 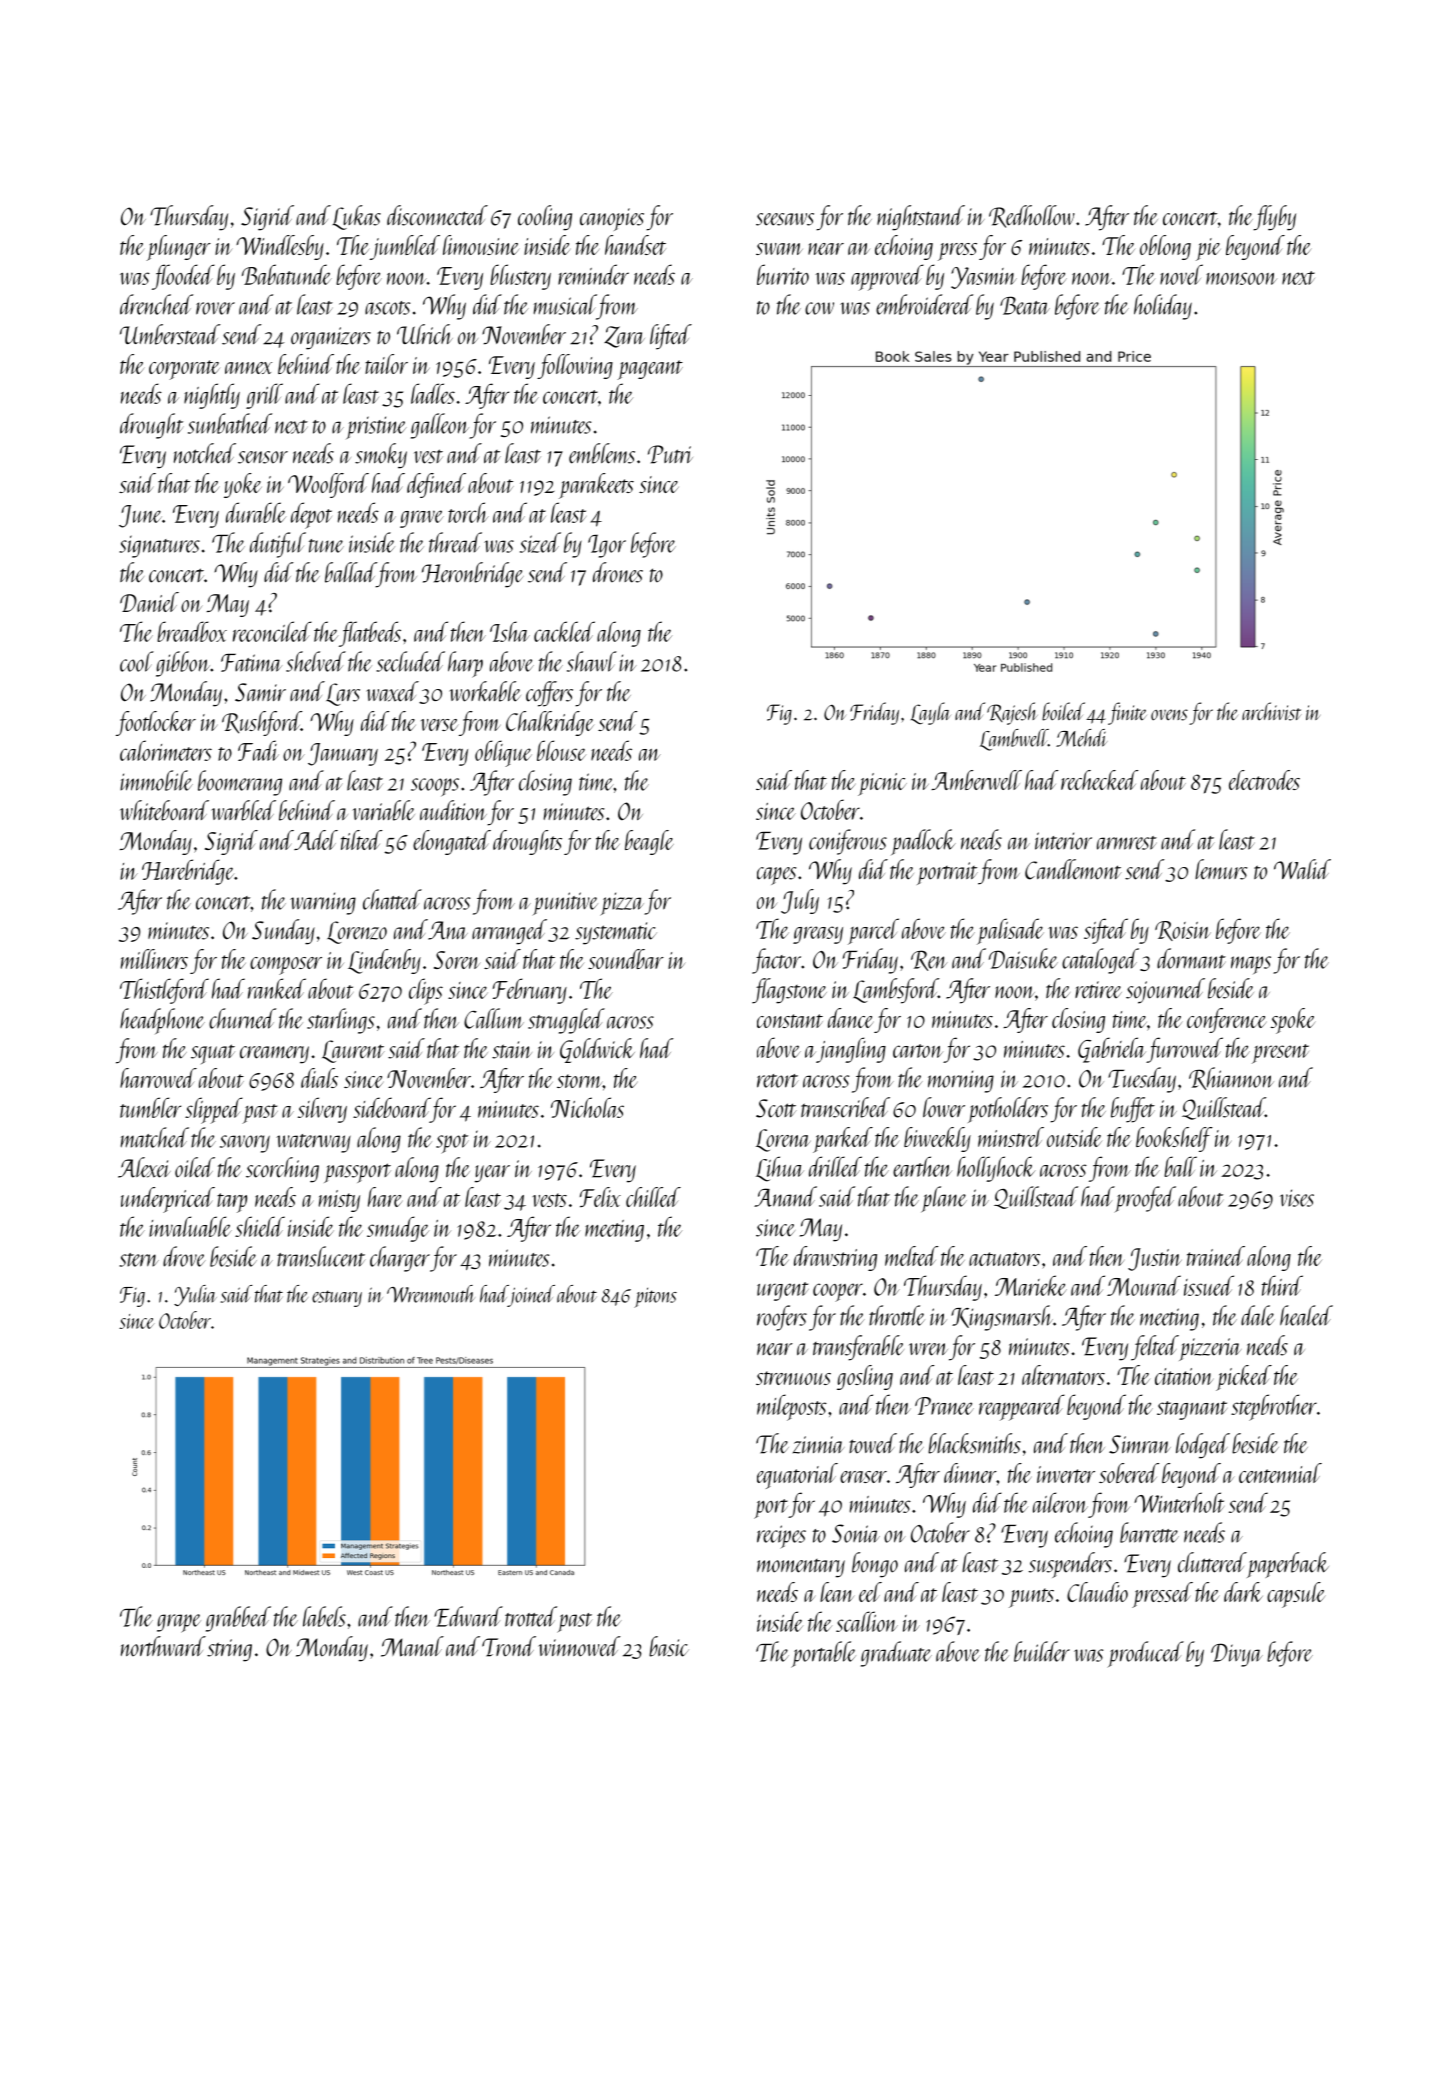 I want to click on monsoon, so click(x=1241, y=278).
